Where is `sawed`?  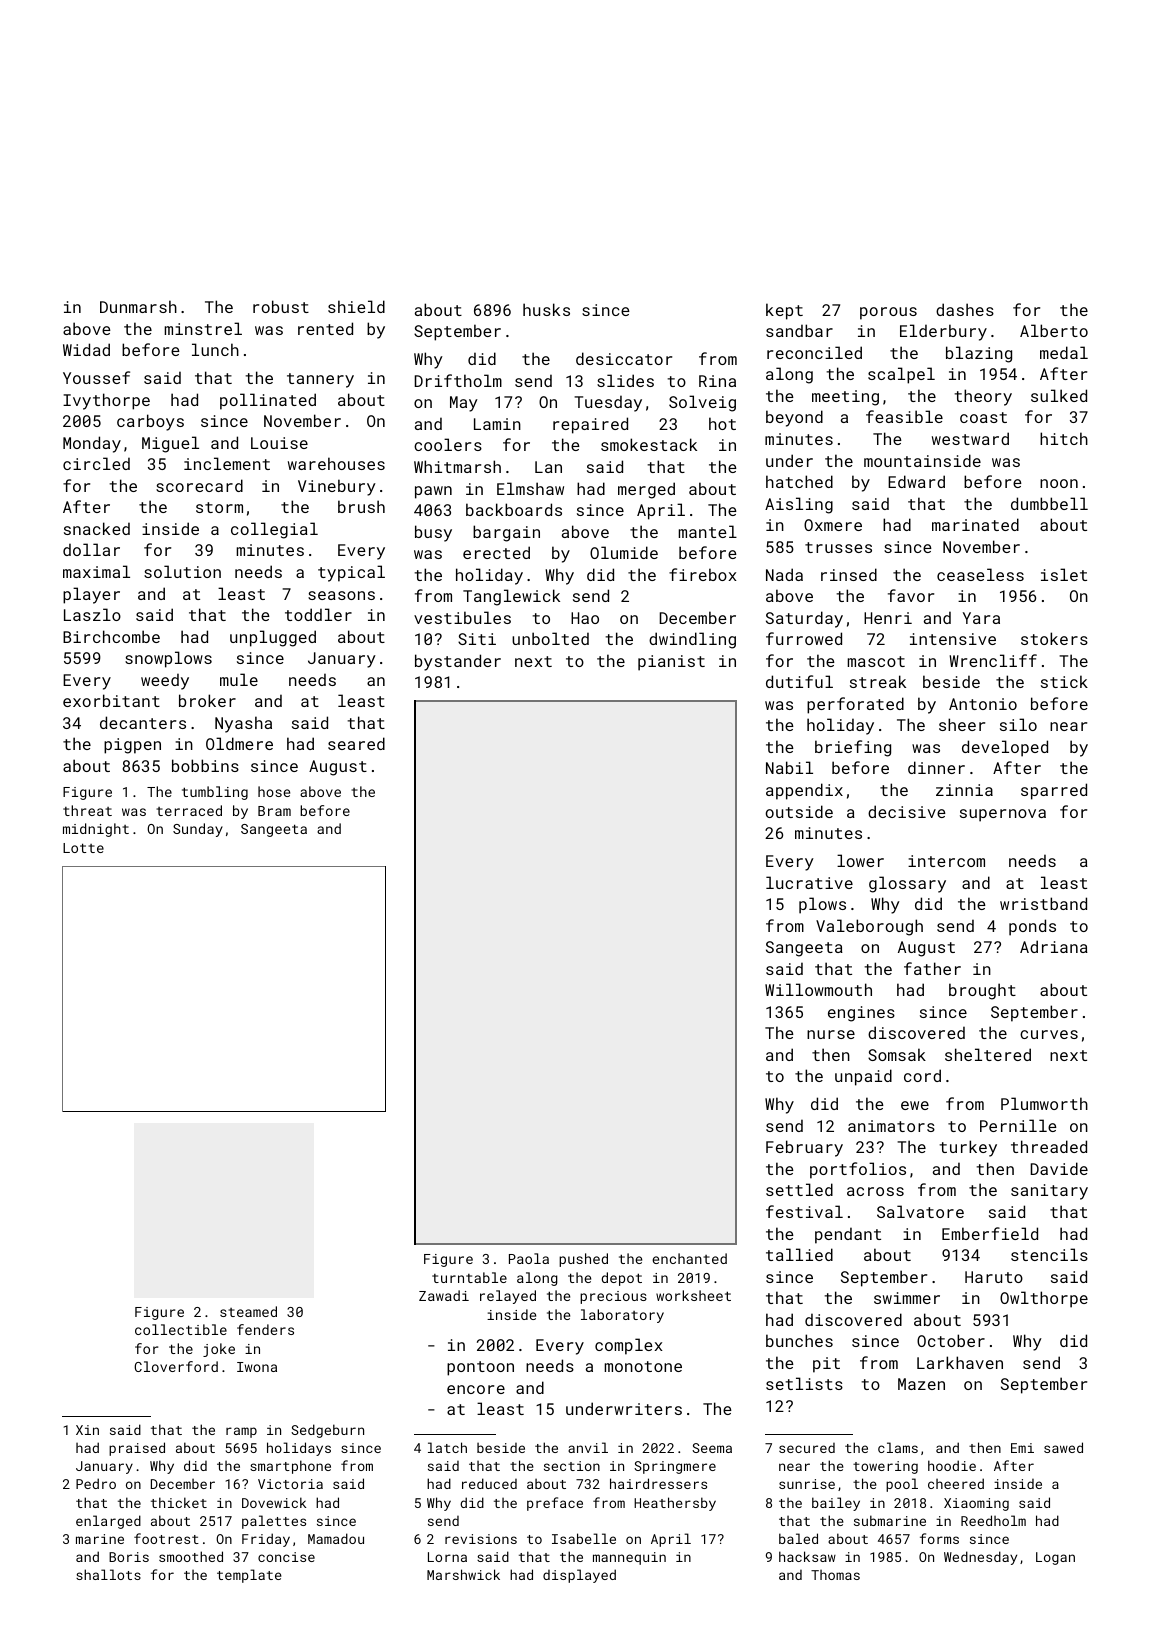
sawed is located at coordinates (1063, 1447).
